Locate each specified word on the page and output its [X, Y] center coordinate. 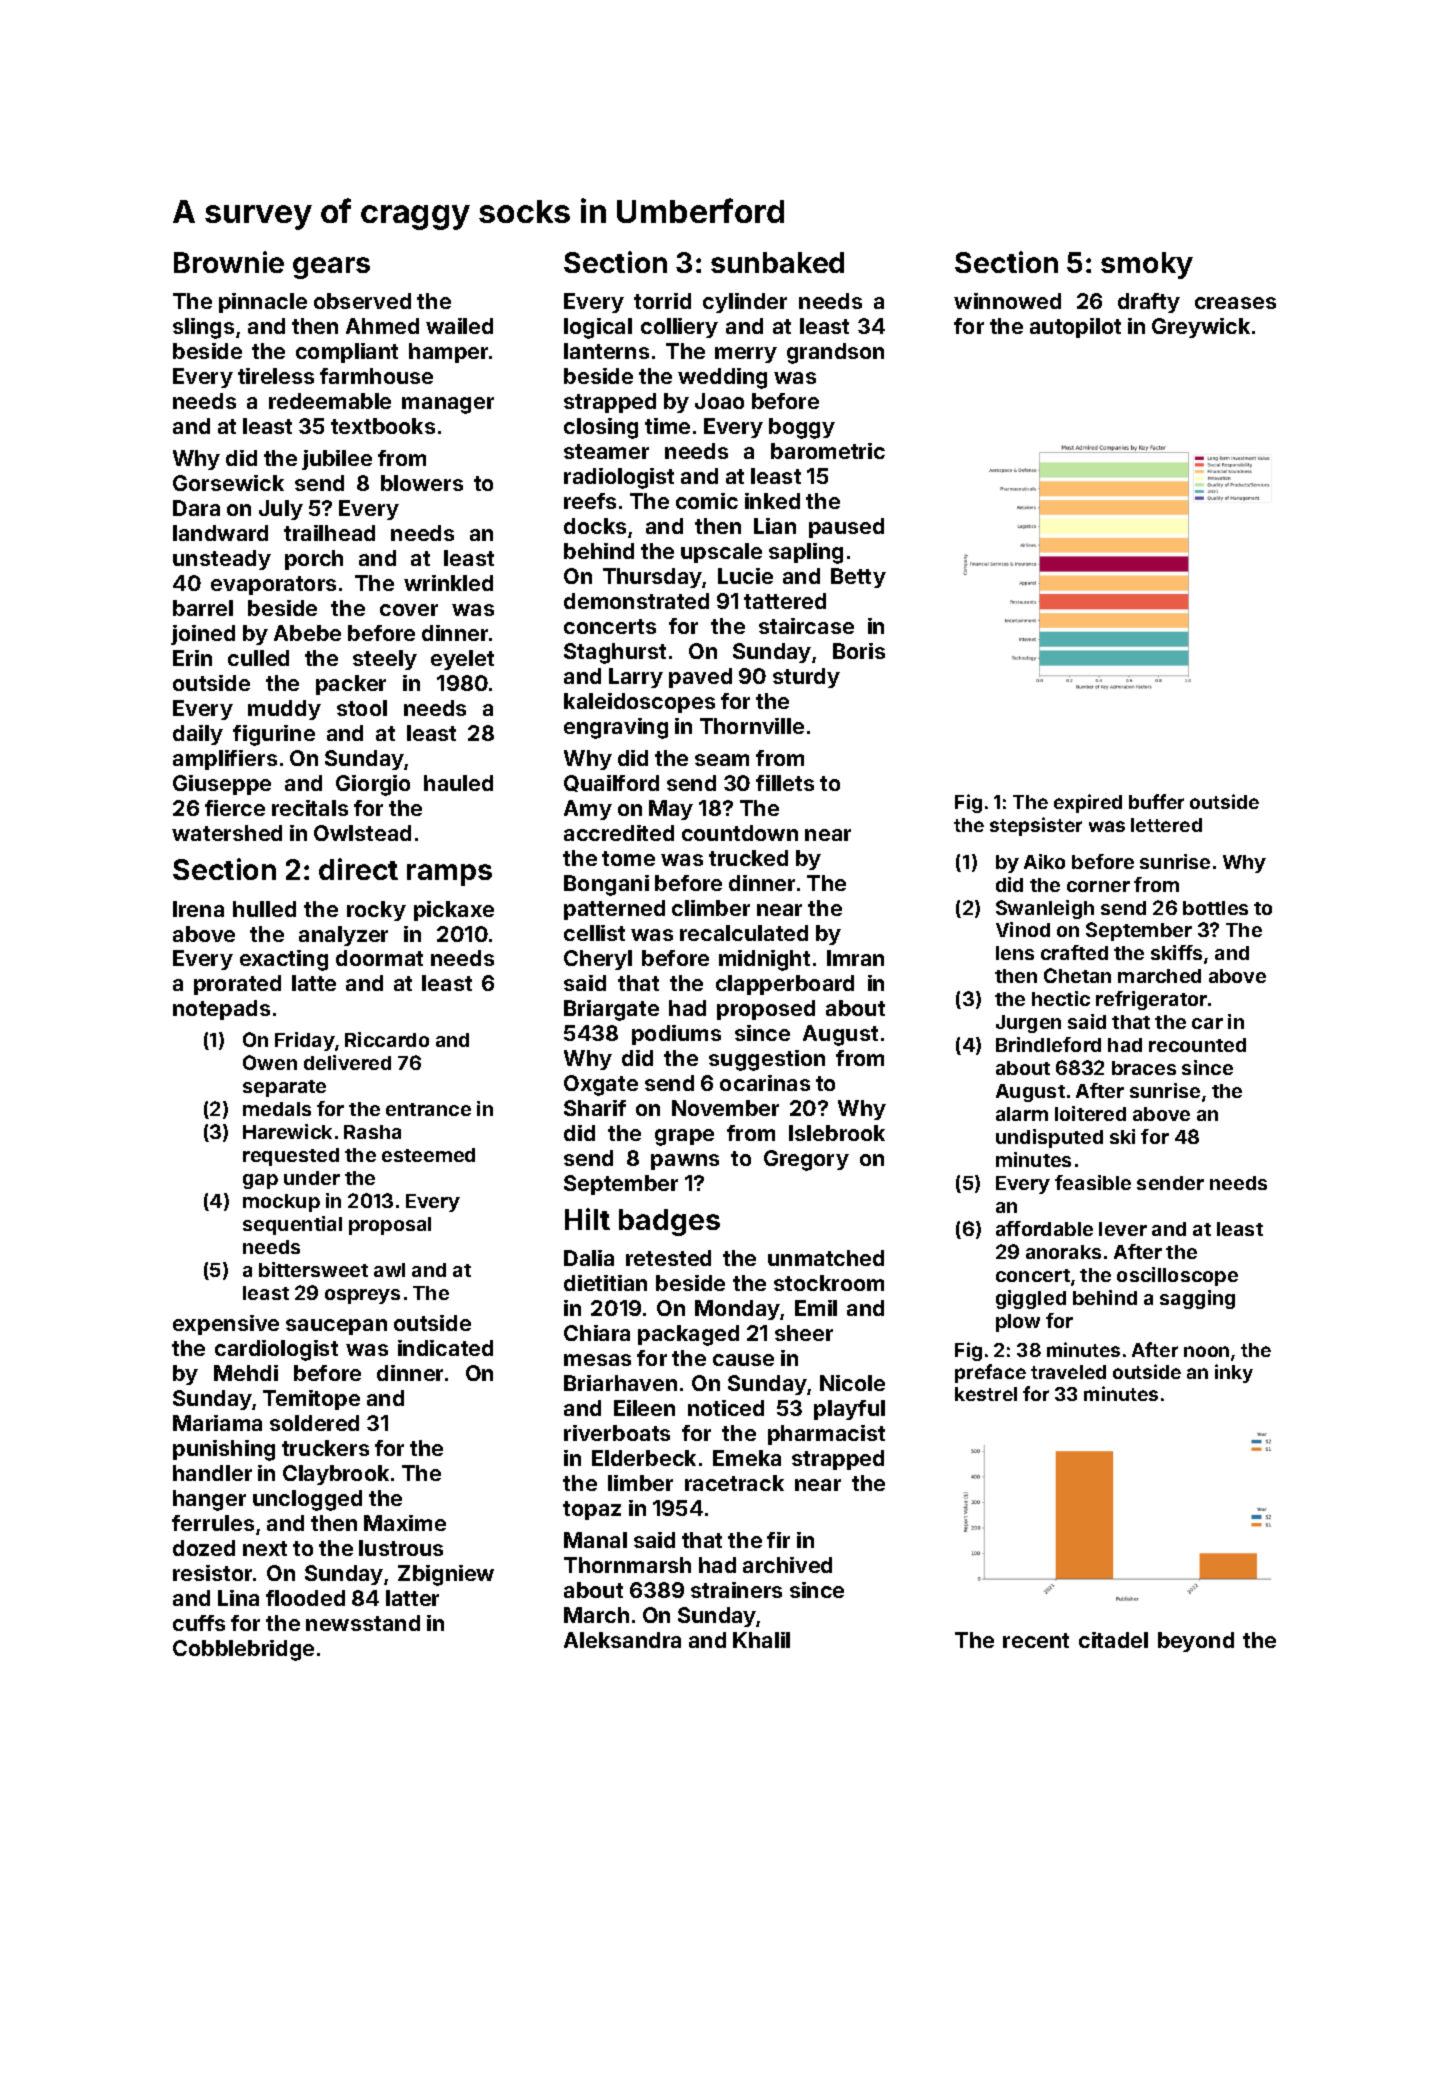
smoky [1147, 265]
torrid [662, 301]
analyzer [343, 936]
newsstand [363, 1623]
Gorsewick [228, 483]
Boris [859, 651]
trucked [748, 858]
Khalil [761, 1640]
